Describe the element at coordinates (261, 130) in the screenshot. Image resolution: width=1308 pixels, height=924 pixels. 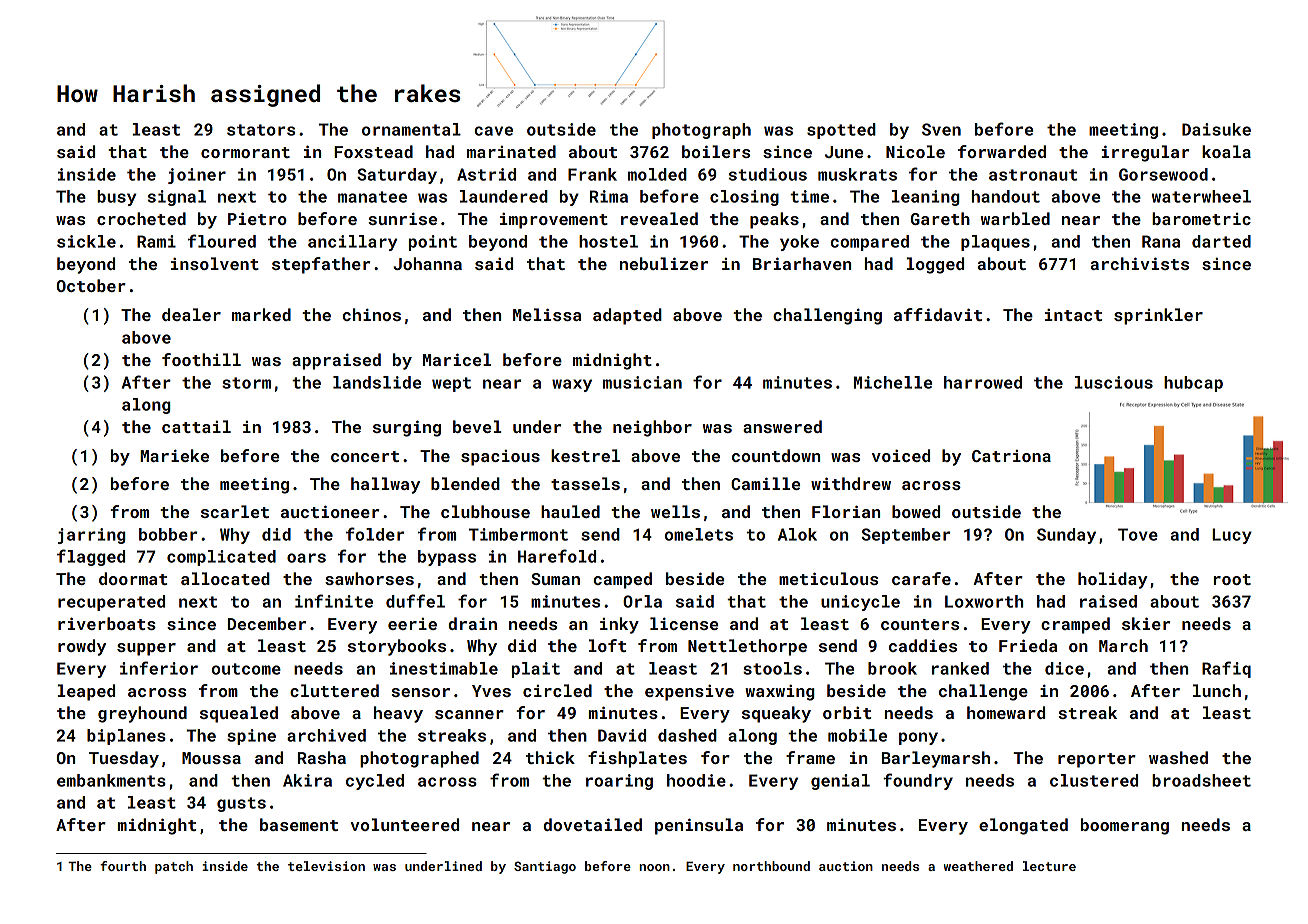
I see `stators` at that location.
